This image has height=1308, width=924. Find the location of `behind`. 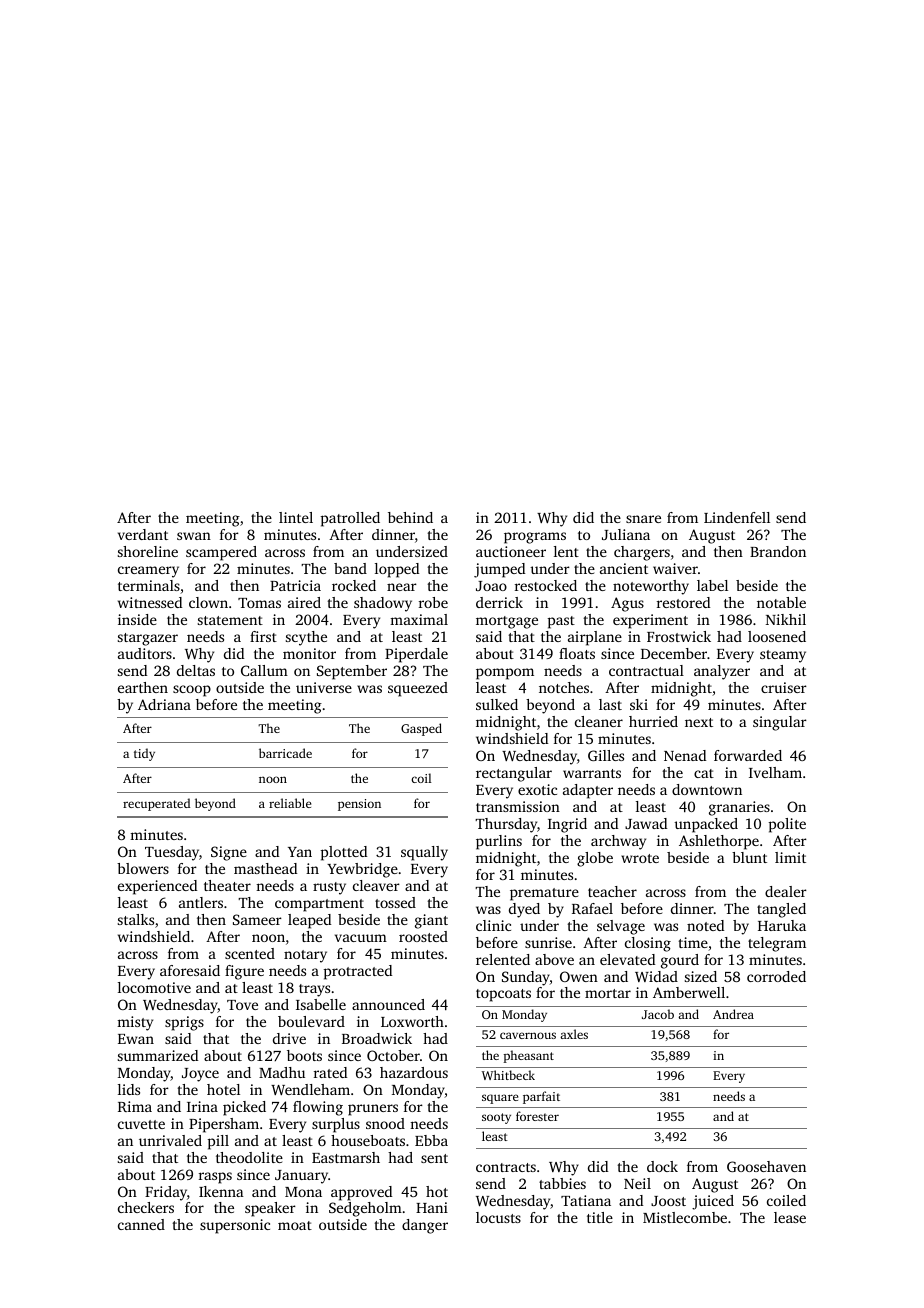

behind is located at coordinates (410, 517).
